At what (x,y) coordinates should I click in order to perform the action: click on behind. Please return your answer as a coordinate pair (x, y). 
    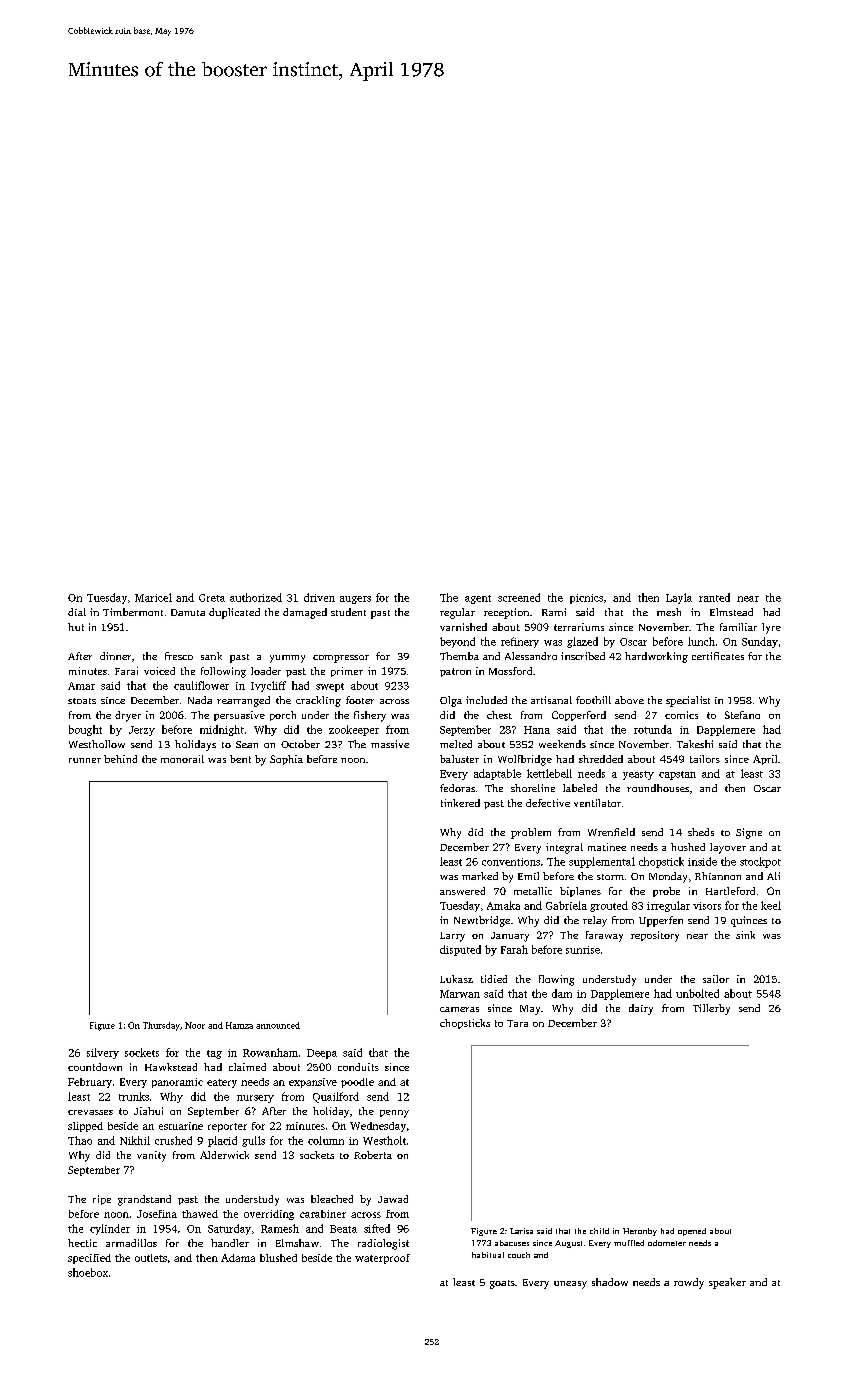
    Looking at the image, I should click on (120, 759).
